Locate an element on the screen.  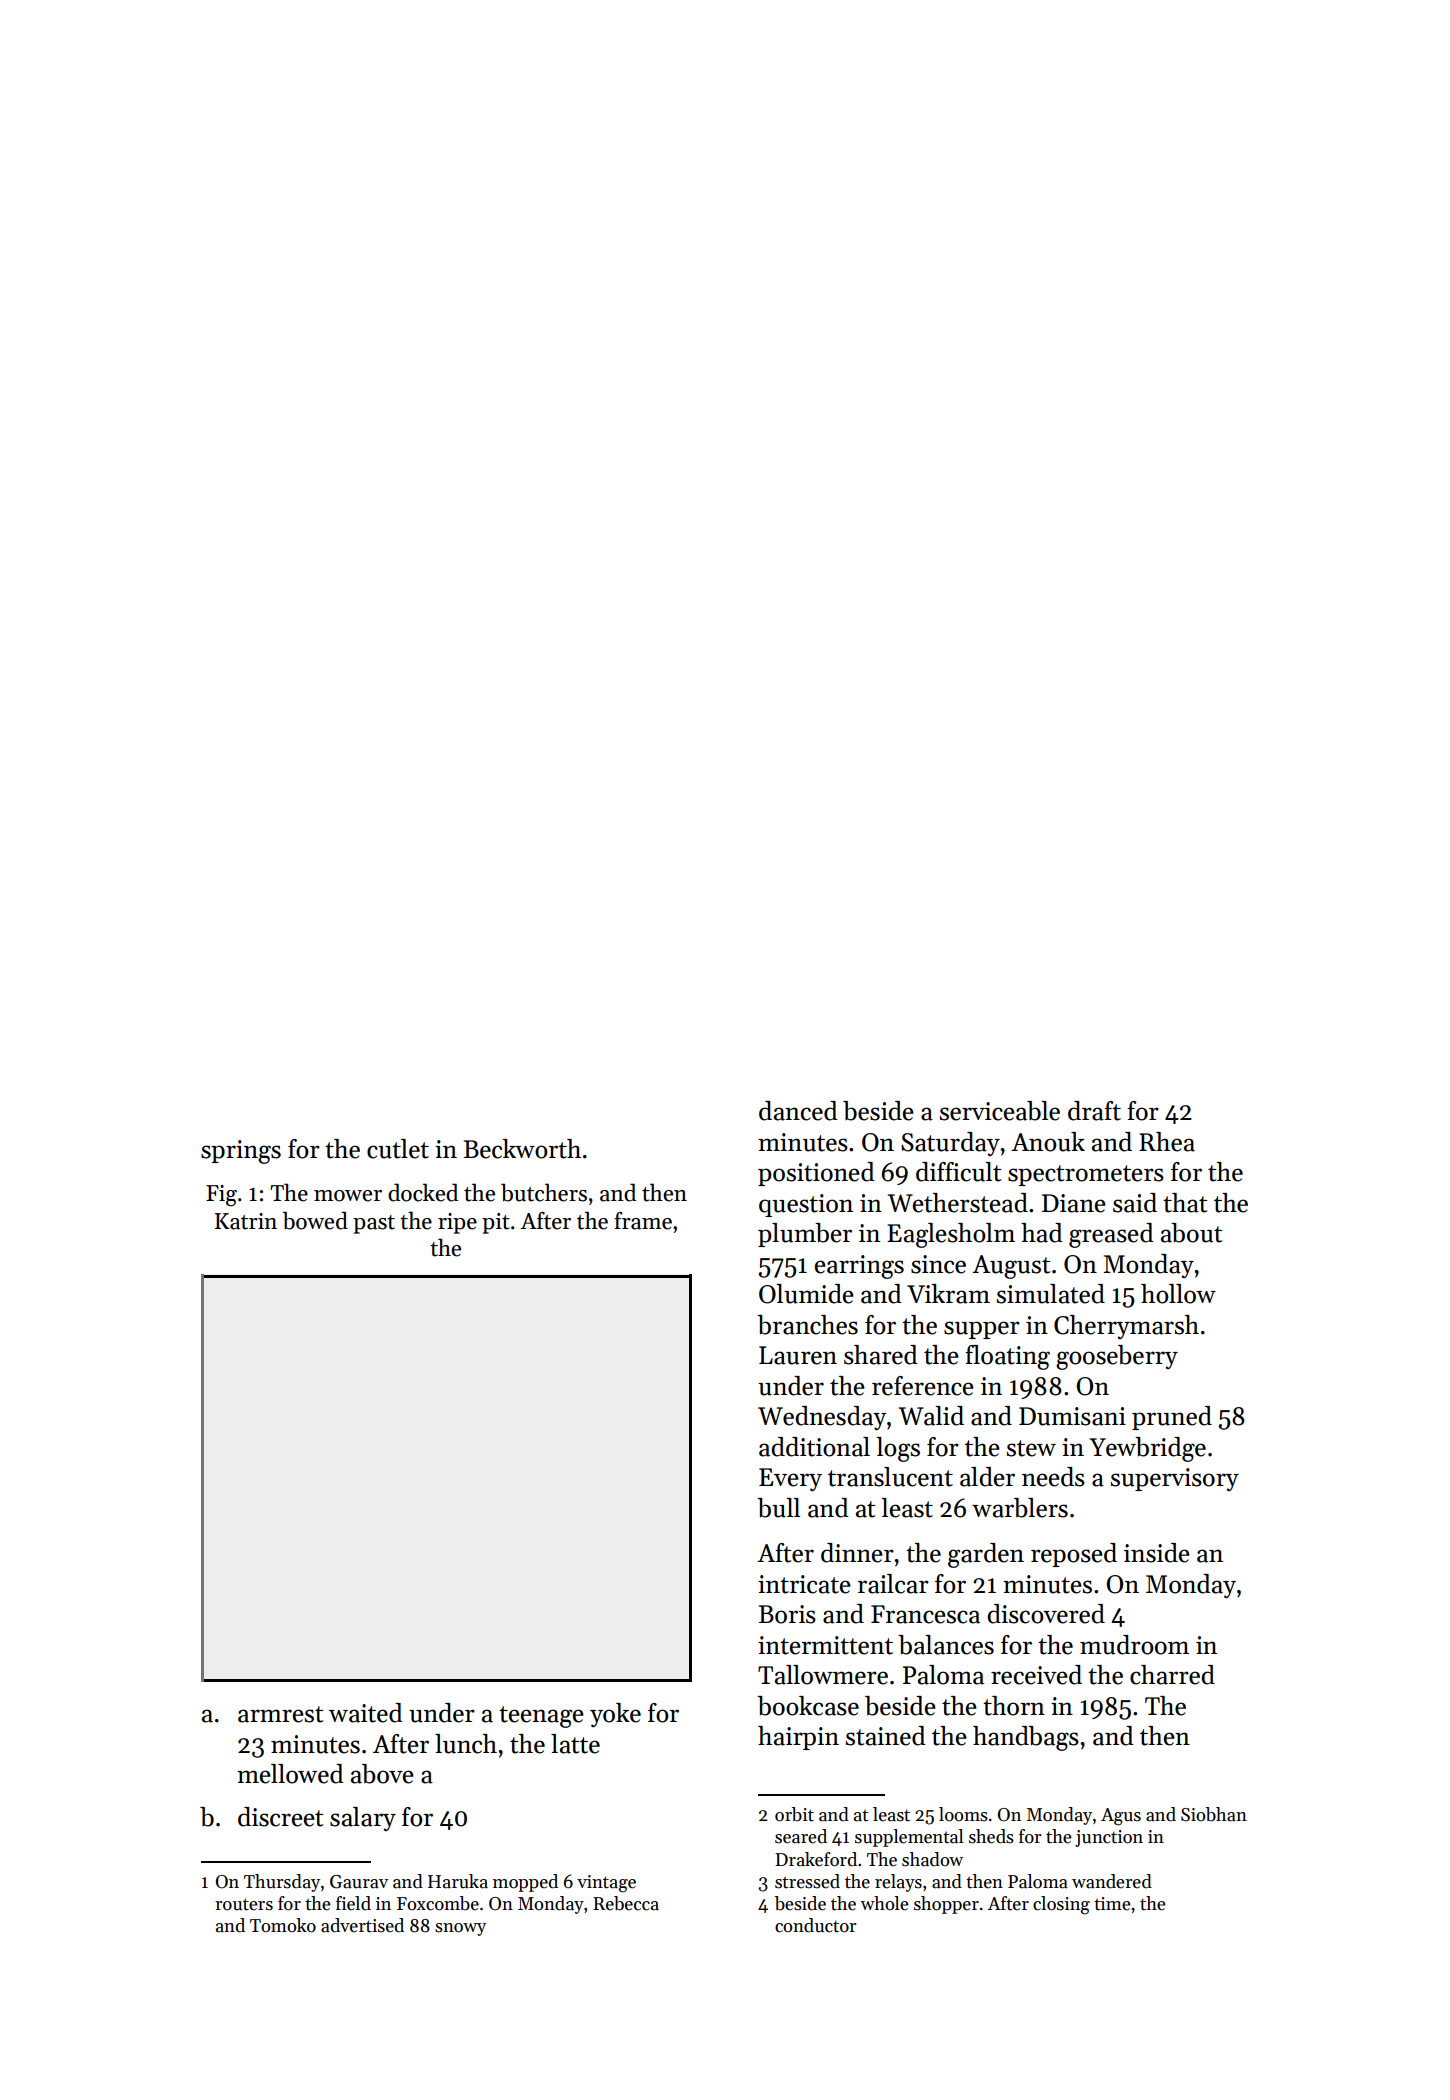
Katrin is located at coordinates (246, 1221).
